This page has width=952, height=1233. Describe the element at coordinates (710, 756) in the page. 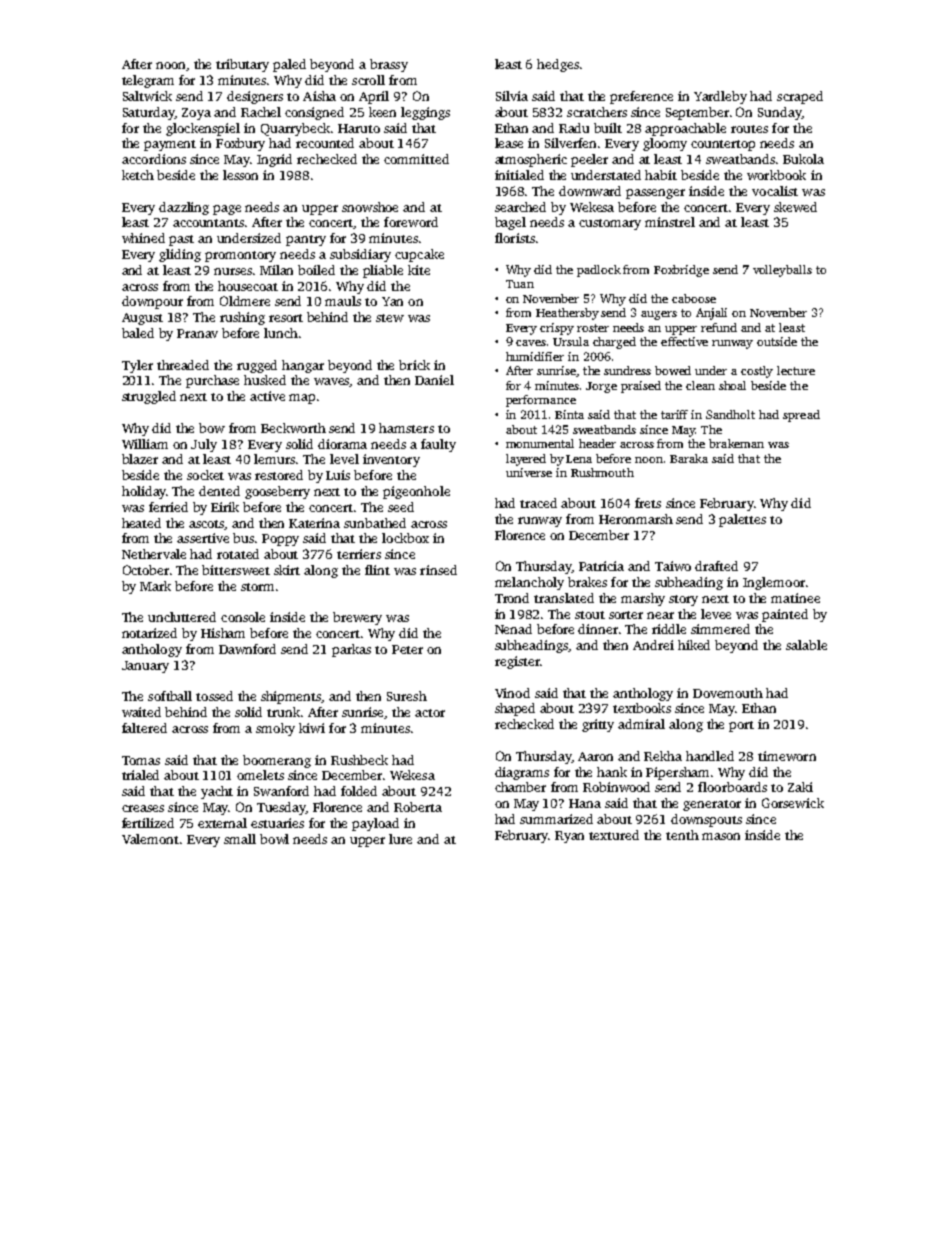

I see `handled` at that location.
